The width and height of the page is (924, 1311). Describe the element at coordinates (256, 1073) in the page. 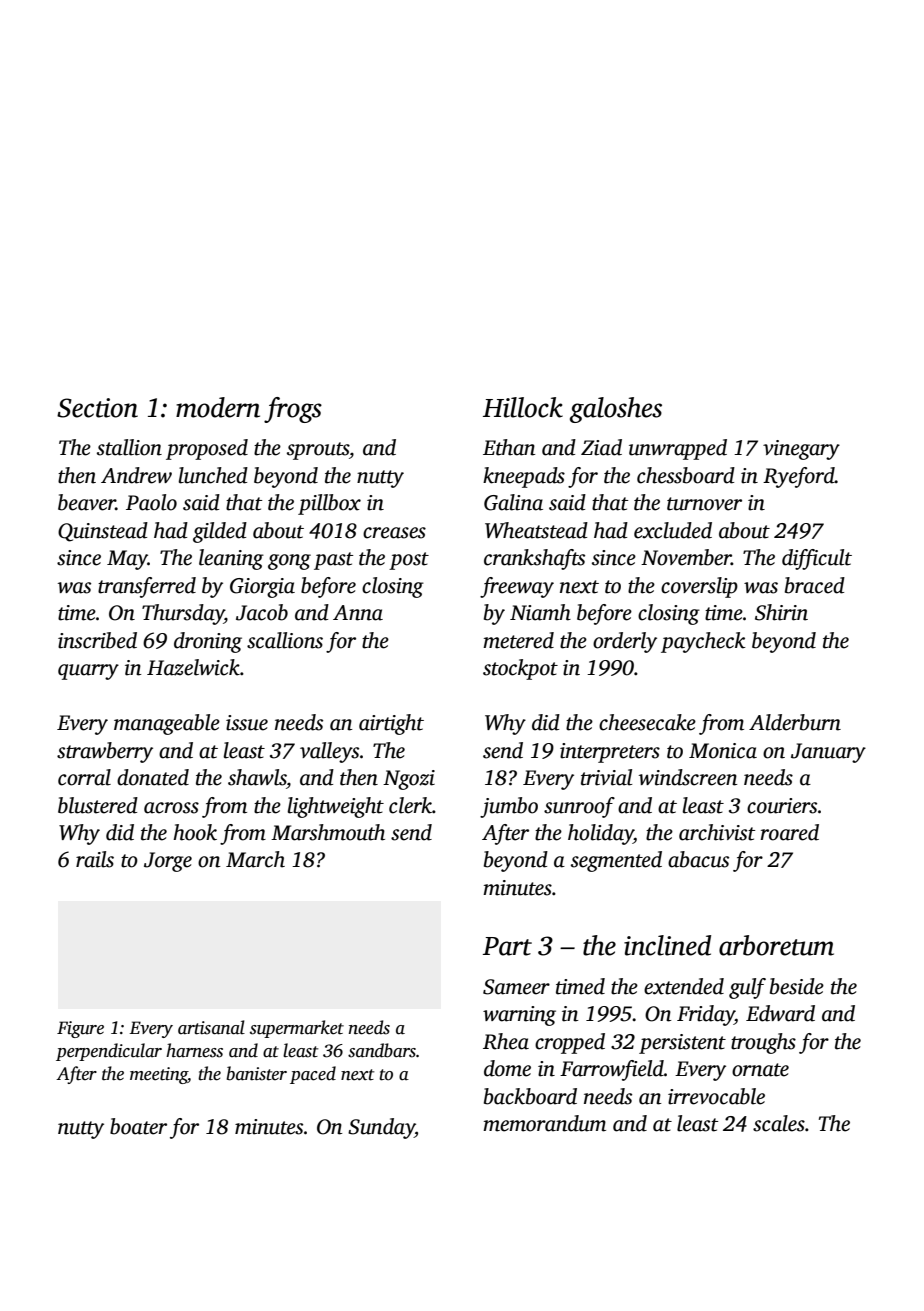

I see `banister` at that location.
